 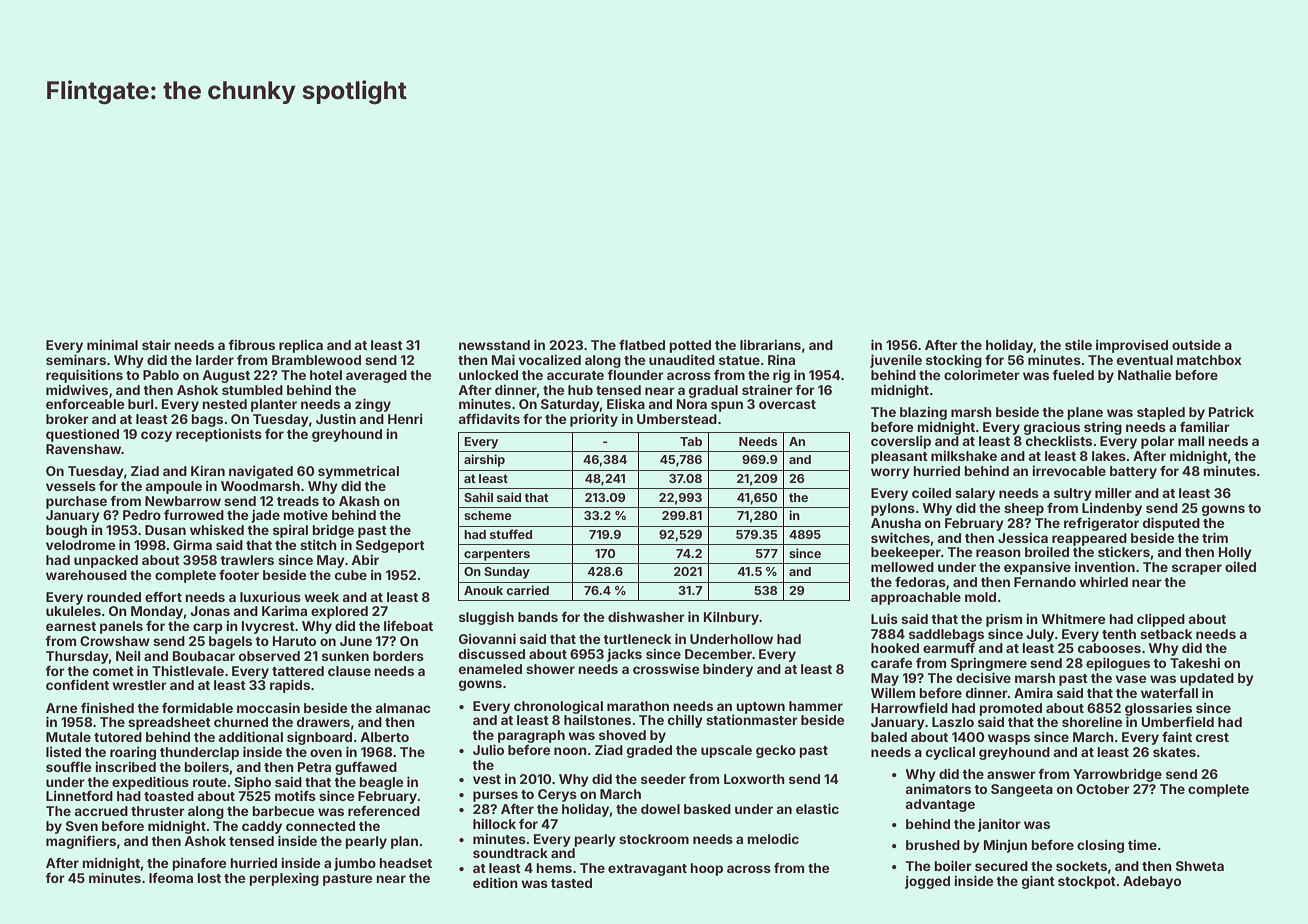 What do you see at coordinates (171, 878) in the screenshot?
I see `Ifeoma` at bounding box center [171, 878].
